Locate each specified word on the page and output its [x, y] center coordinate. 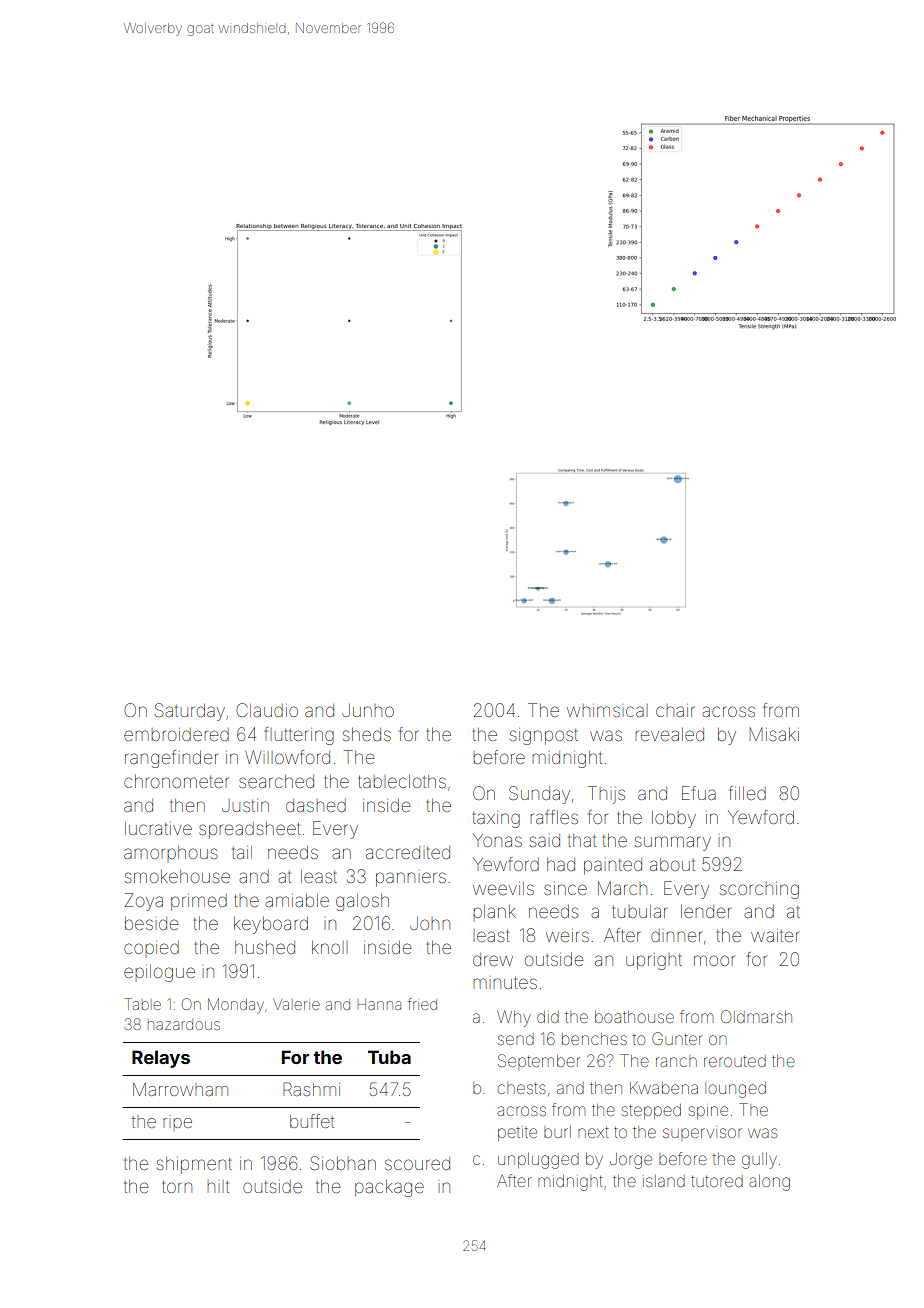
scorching [759, 890]
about [672, 864]
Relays [161, 1059]
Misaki [774, 734]
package [389, 1188]
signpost [544, 736]
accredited [408, 852]
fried [422, 1004]
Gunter [677, 1038]
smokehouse [177, 876]
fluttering [299, 736]
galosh [362, 902]
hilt [218, 1187]
